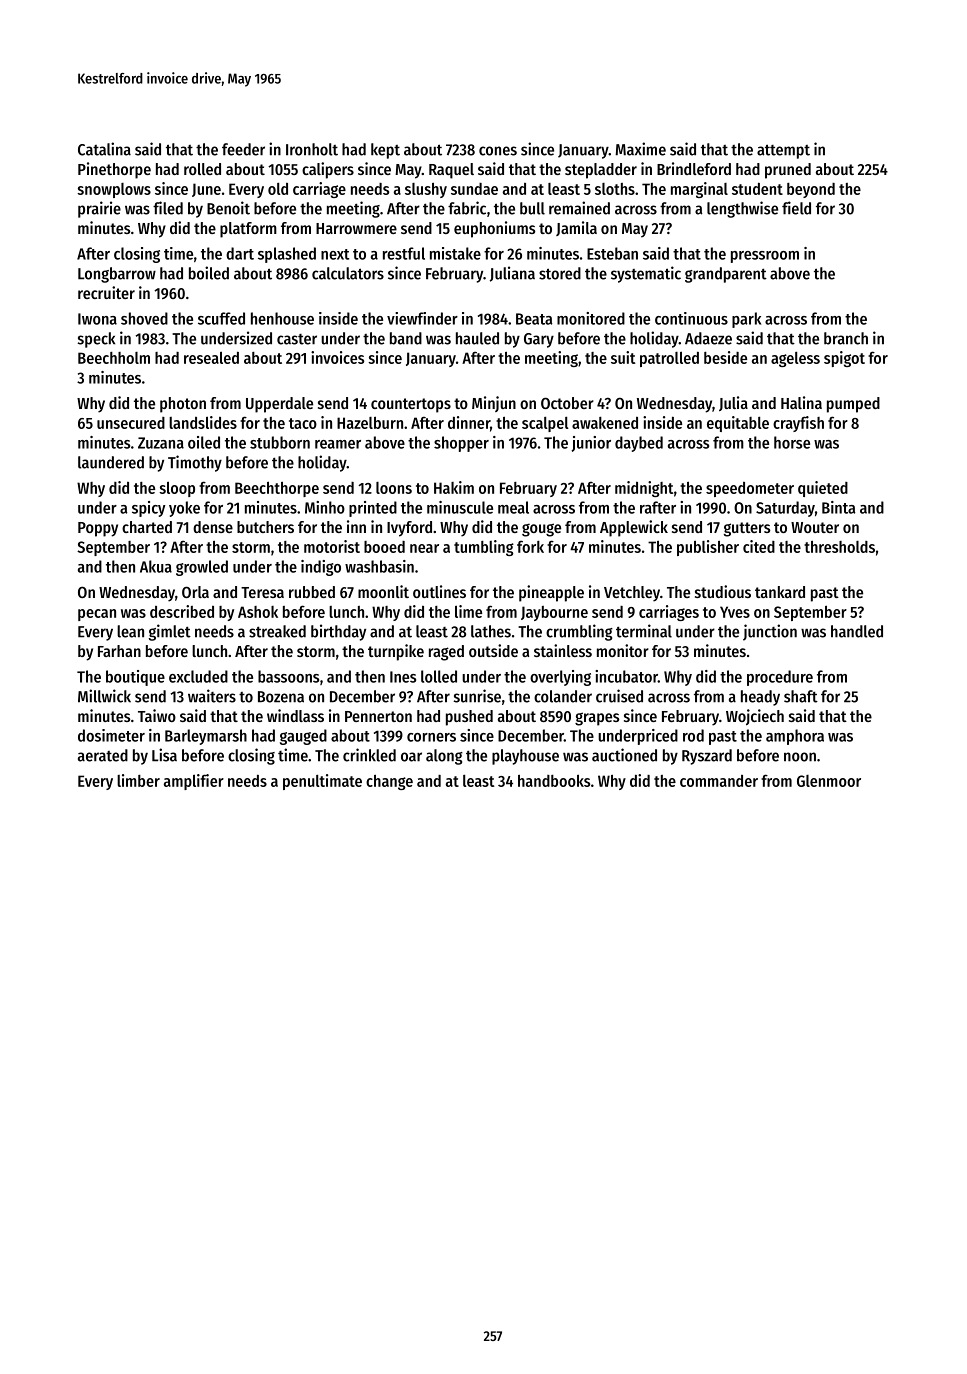  Describe the element at coordinates (97, 615) in the page. I see `pecan` at that location.
